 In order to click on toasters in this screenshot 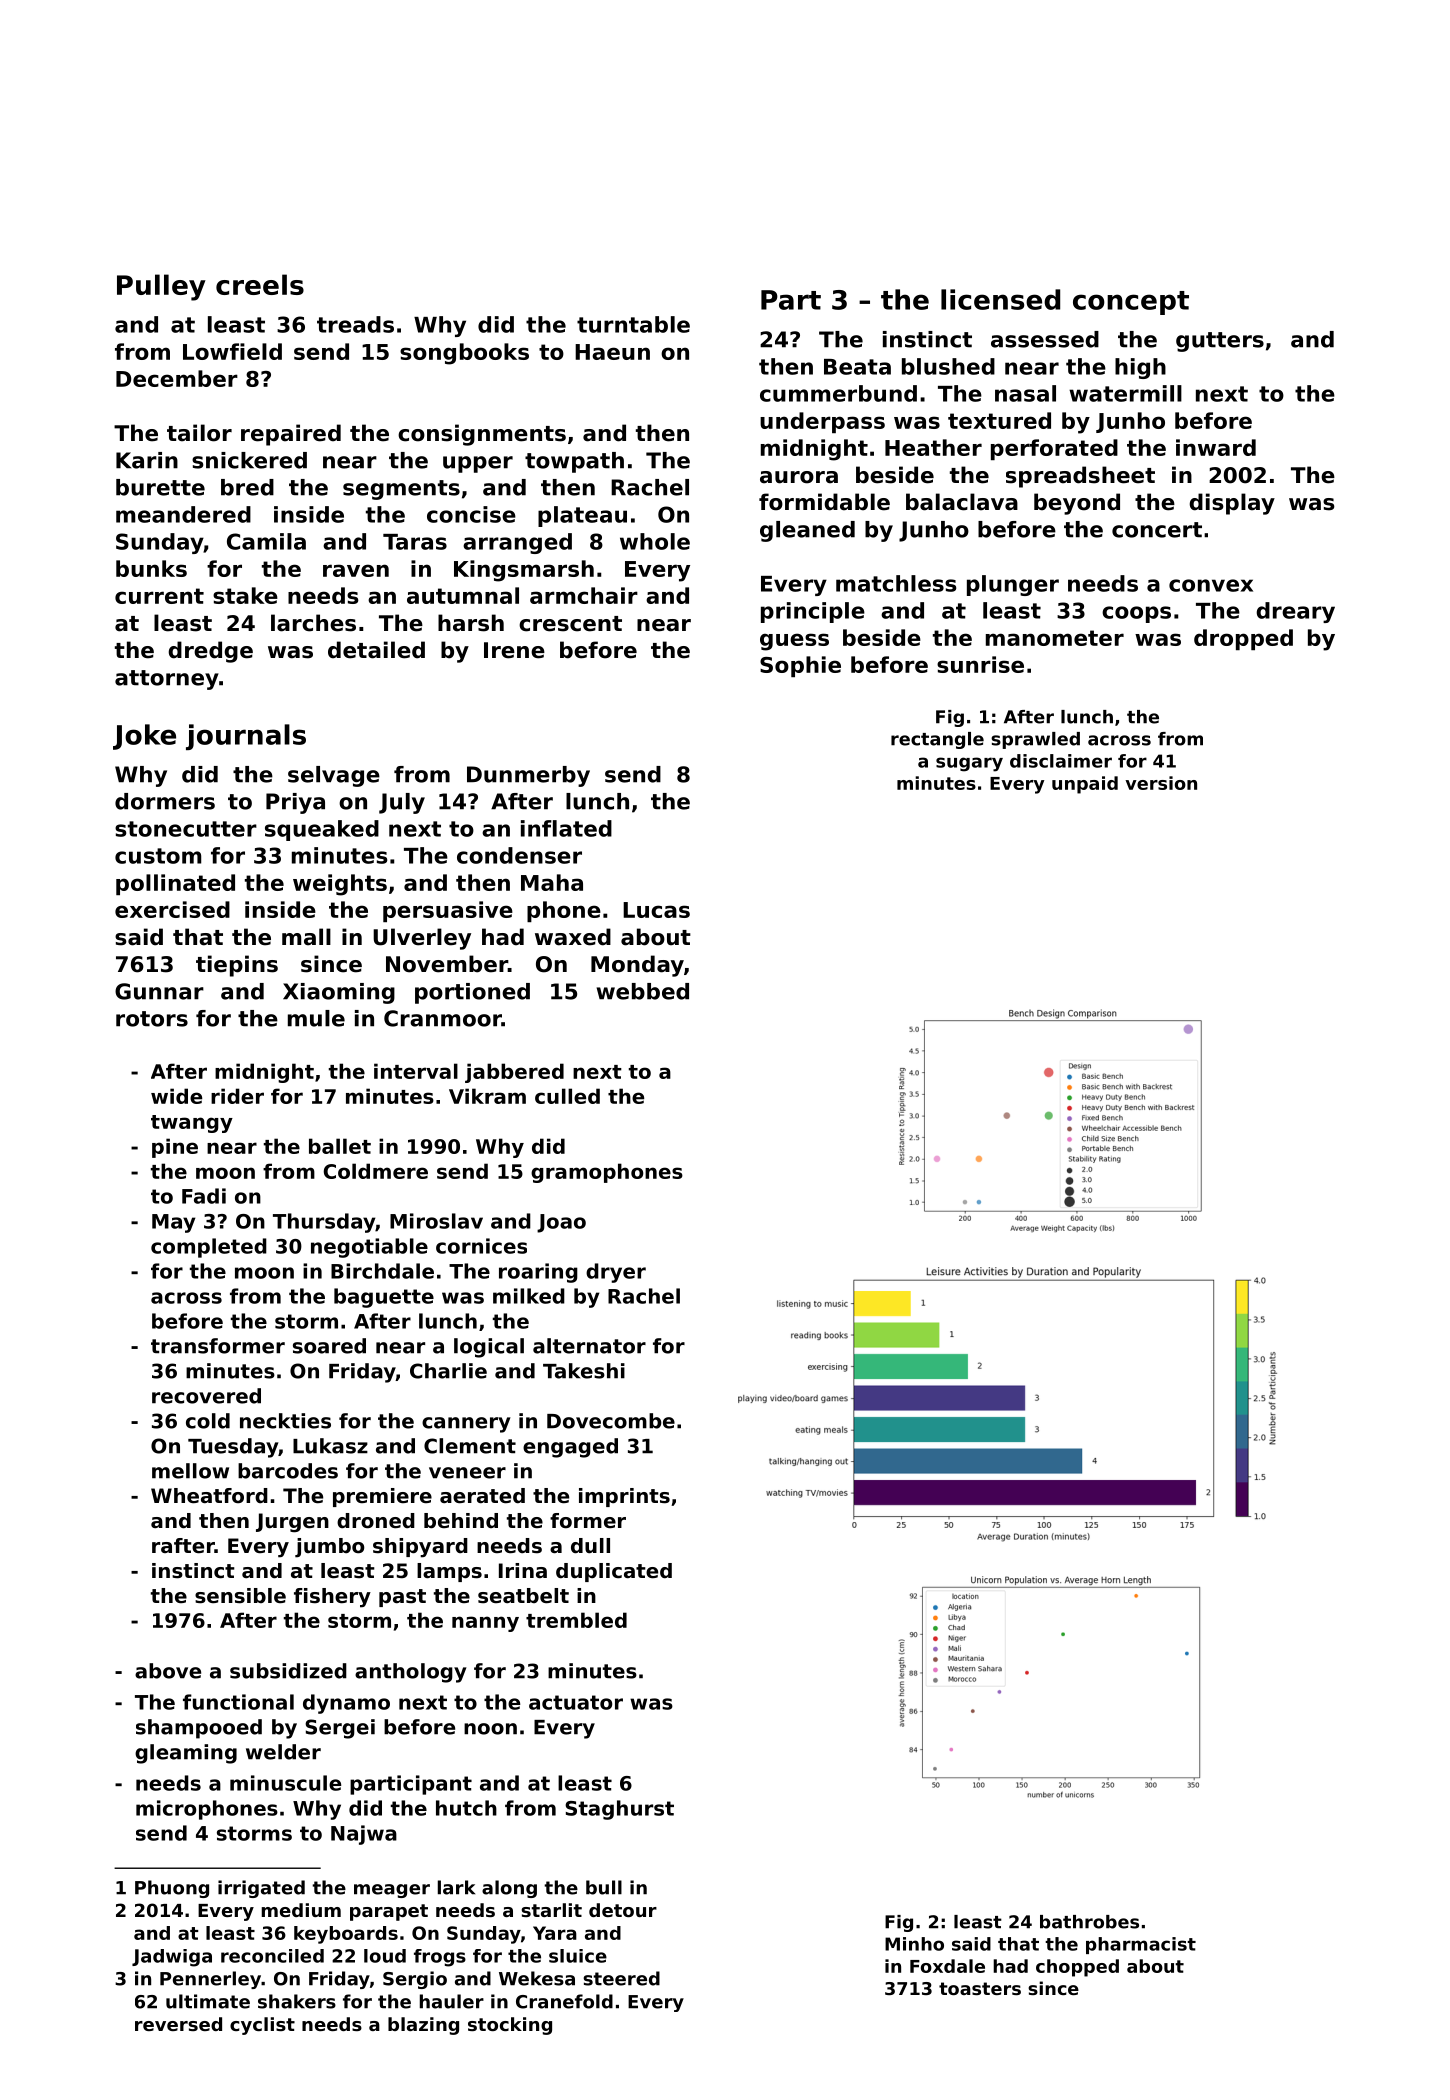, I will do `click(980, 1988)`.
